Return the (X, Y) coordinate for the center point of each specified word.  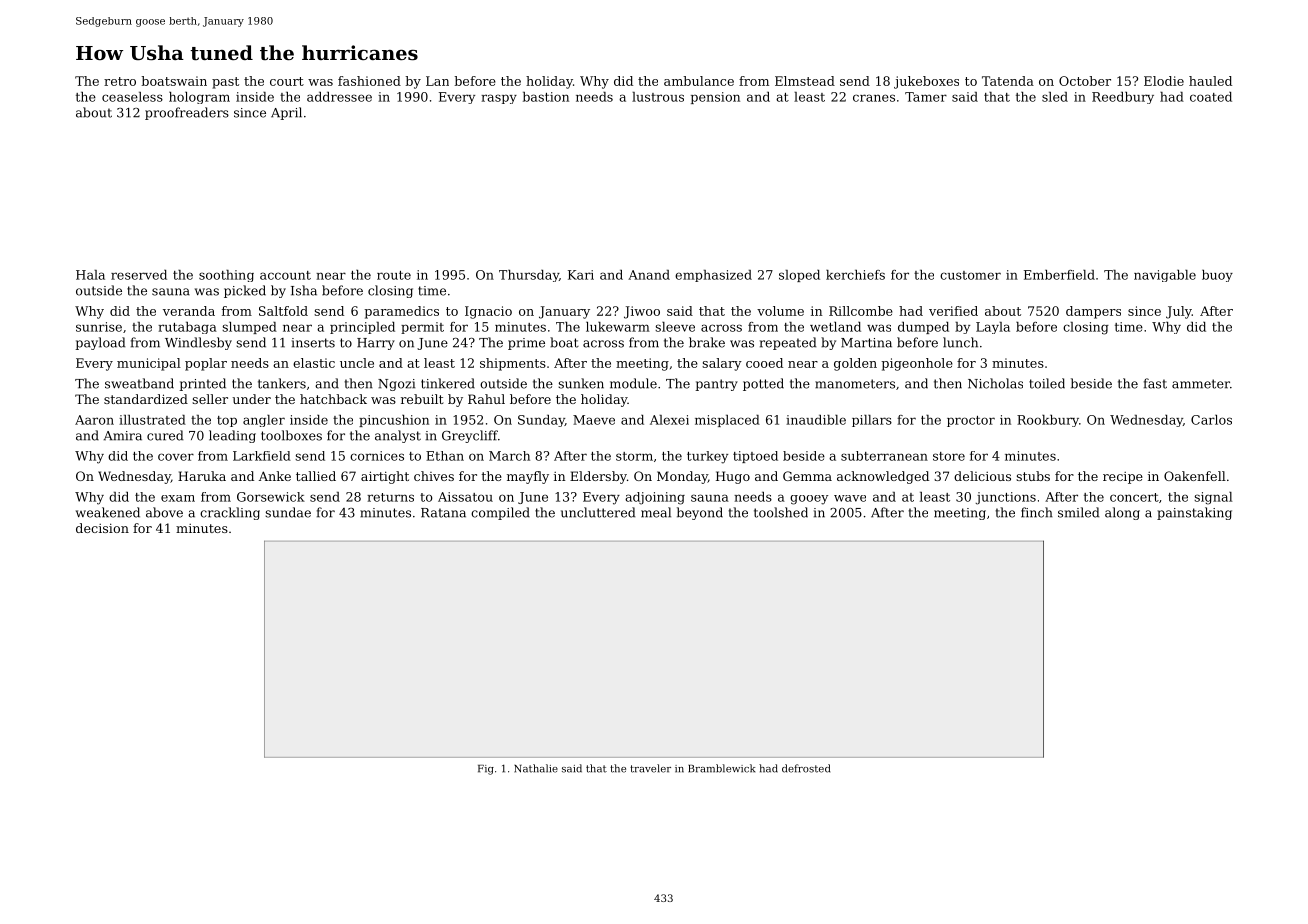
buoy (1217, 276)
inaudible (816, 420)
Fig (486, 770)
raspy (499, 99)
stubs (1033, 476)
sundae (288, 512)
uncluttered (598, 512)
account (285, 275)
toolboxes (291, 435)
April (286, 113)
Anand (649, 275)
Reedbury (1123, 98)
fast (1155, 383)
